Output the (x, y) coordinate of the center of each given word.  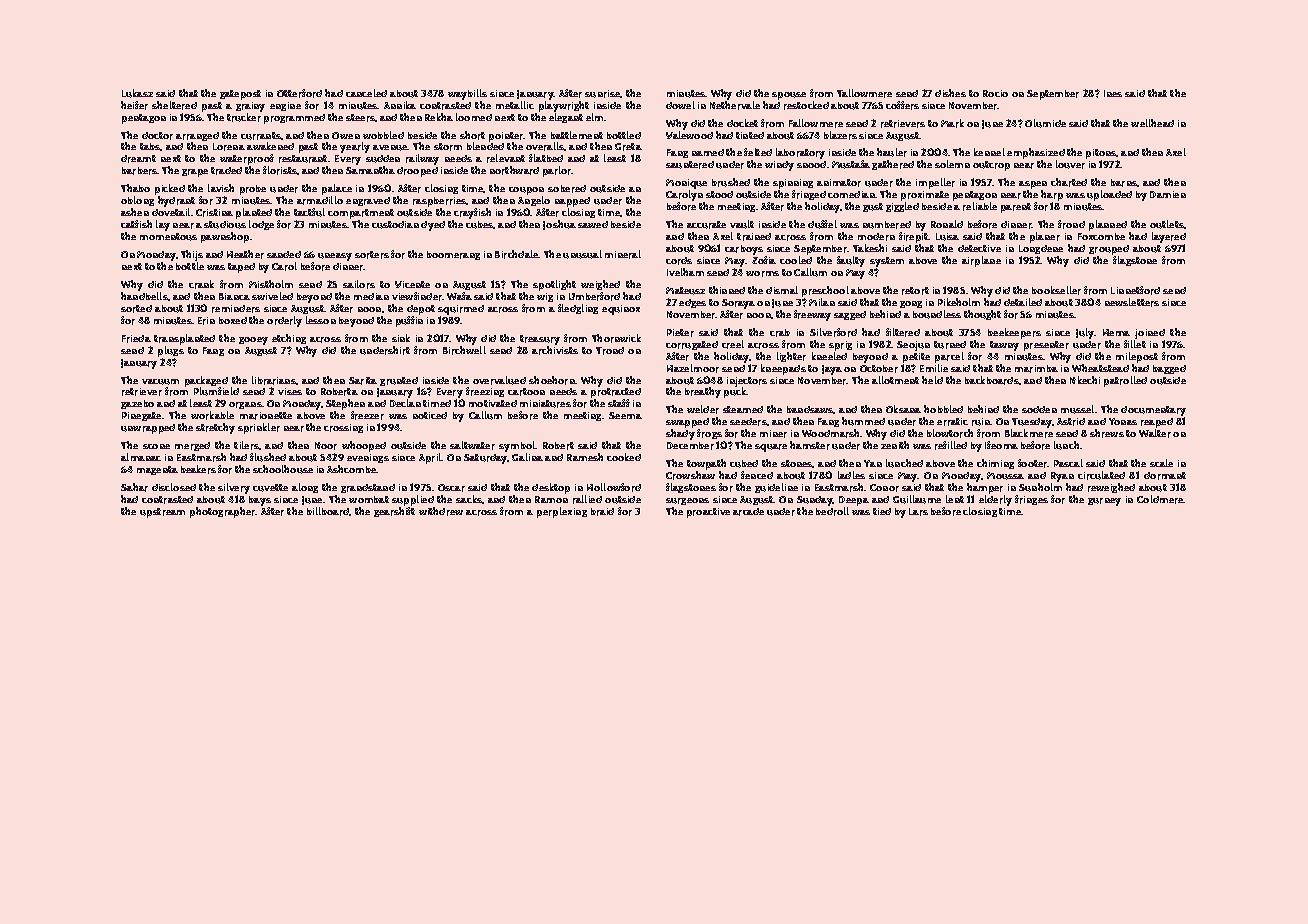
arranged (197, 136)
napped (572, 202)
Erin (206, 321)
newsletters (1132, 302)
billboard (328, 511)
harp (1052, 195)
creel (733, 344)
